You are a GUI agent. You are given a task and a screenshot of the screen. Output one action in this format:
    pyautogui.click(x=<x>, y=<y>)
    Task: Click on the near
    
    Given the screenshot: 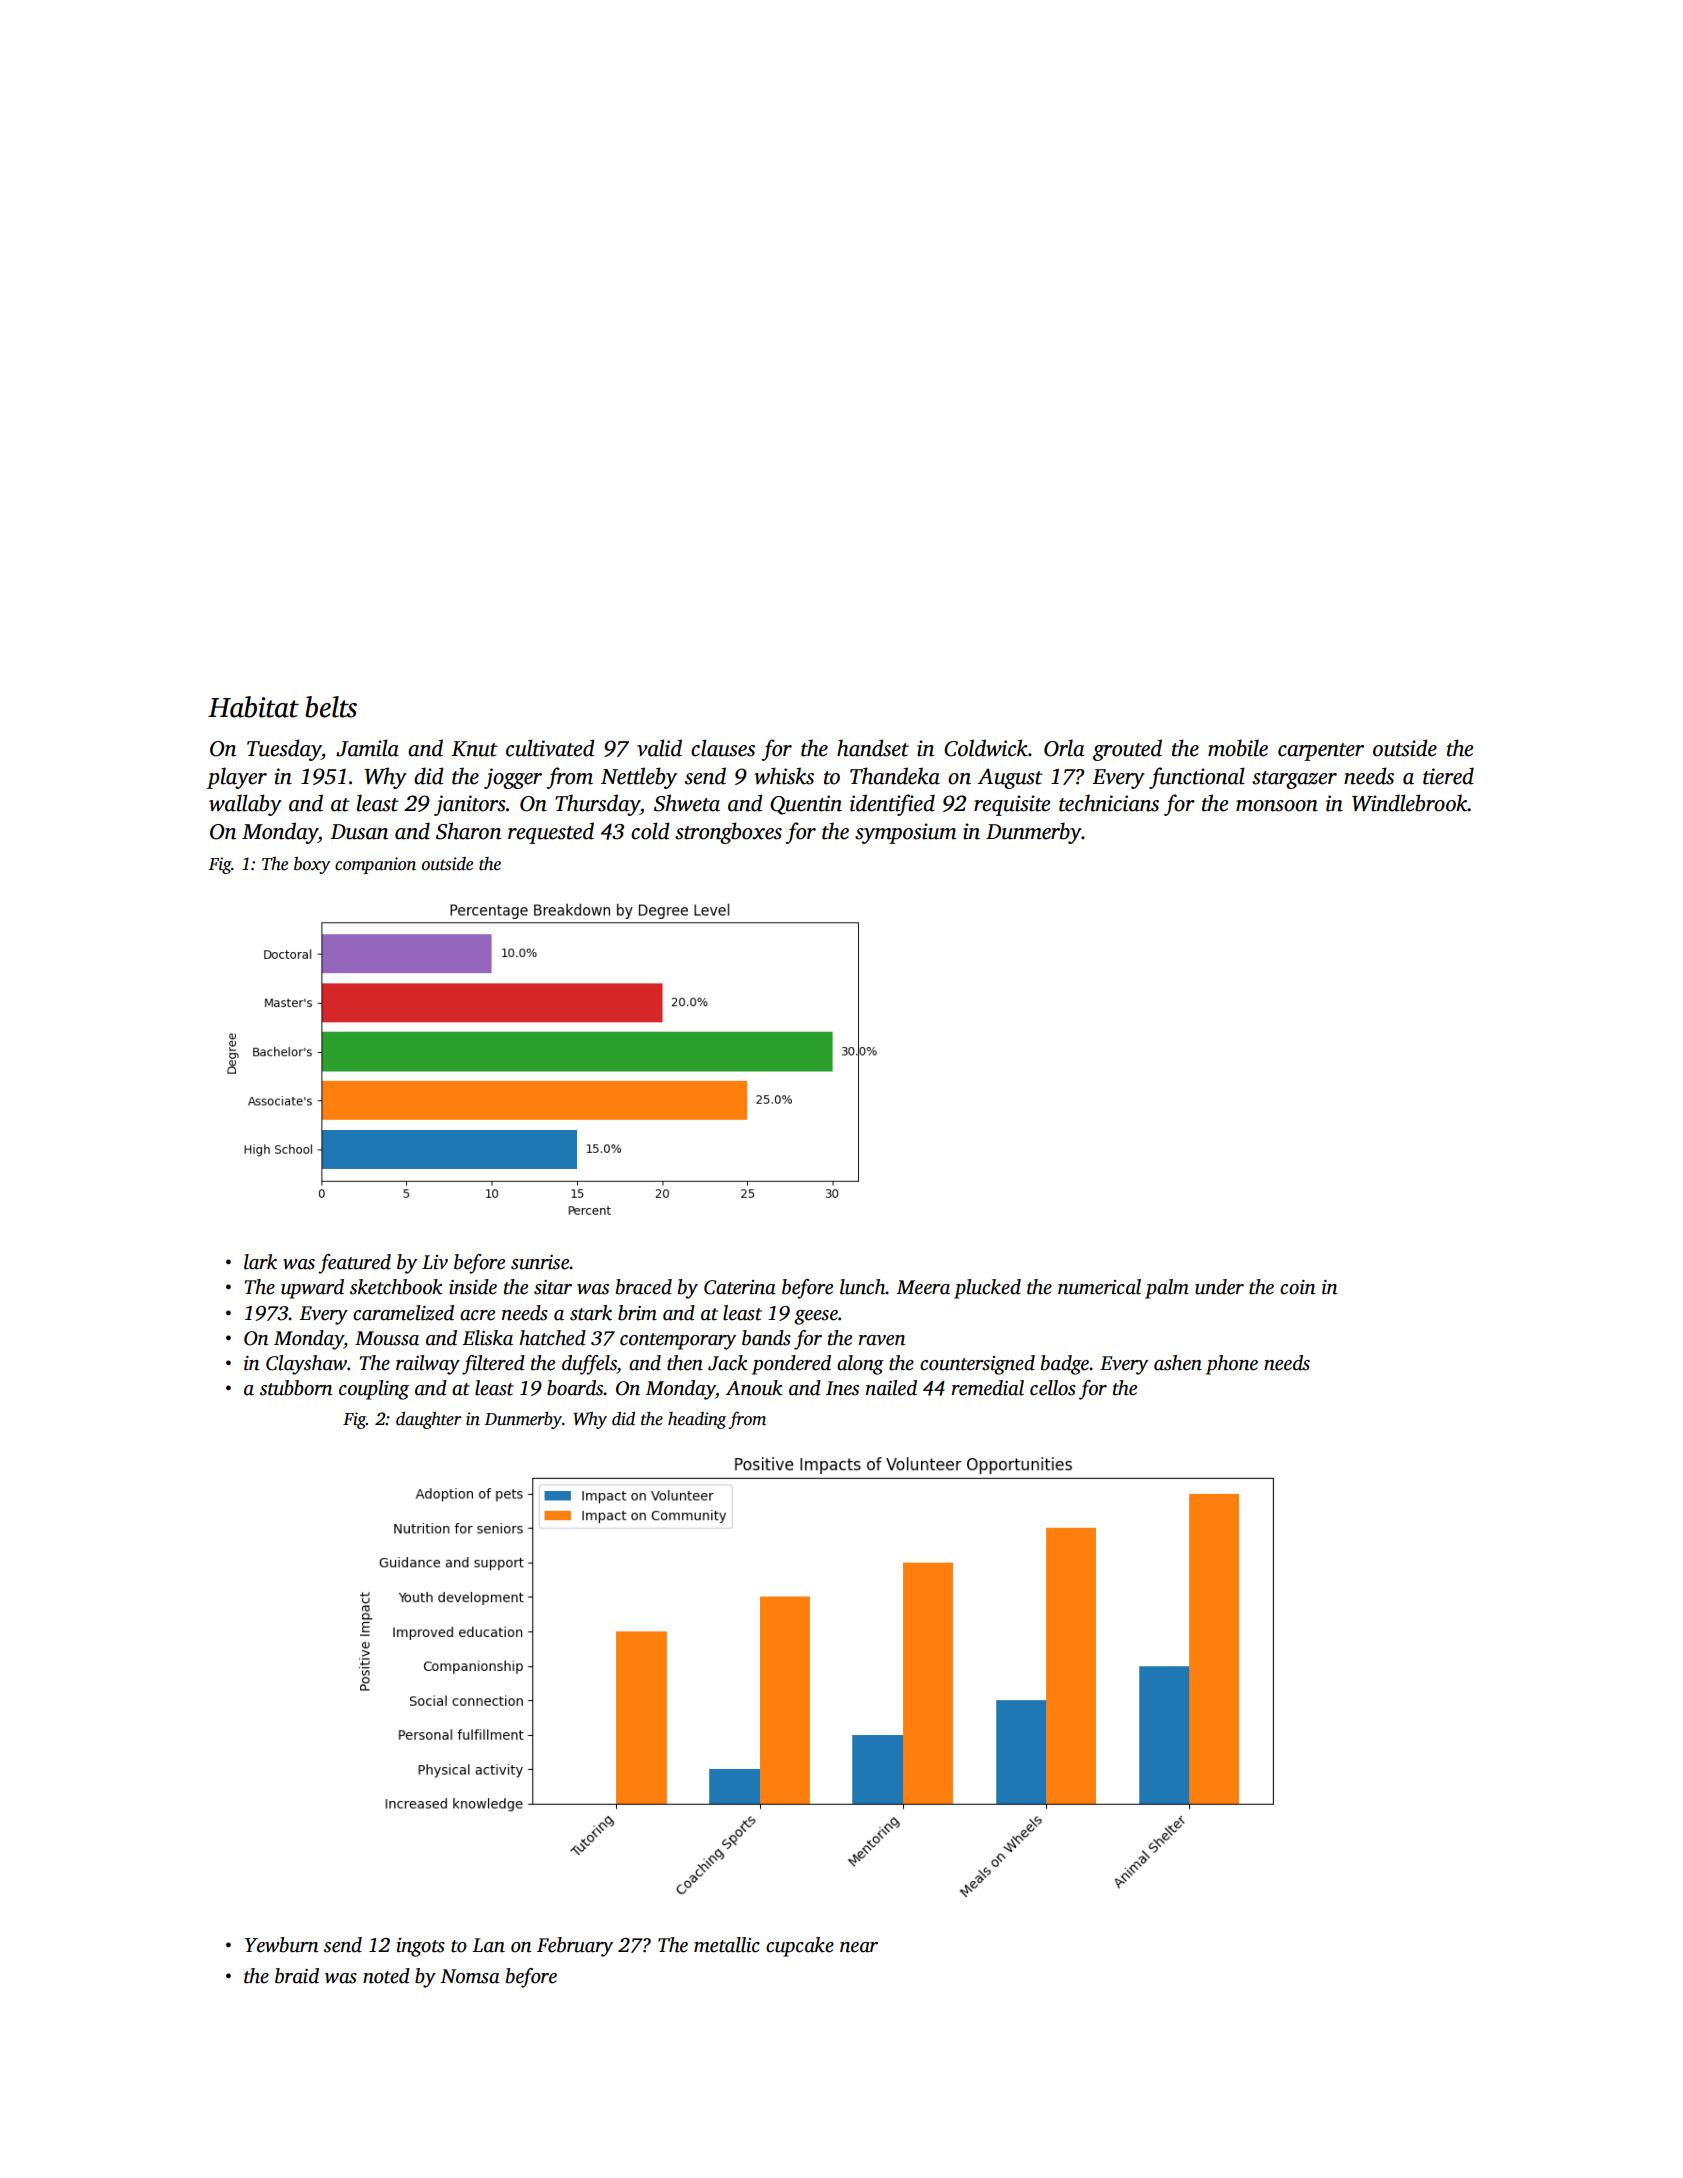 What is the action you would take?
    pyautogui.click(x=859, y=1947)
